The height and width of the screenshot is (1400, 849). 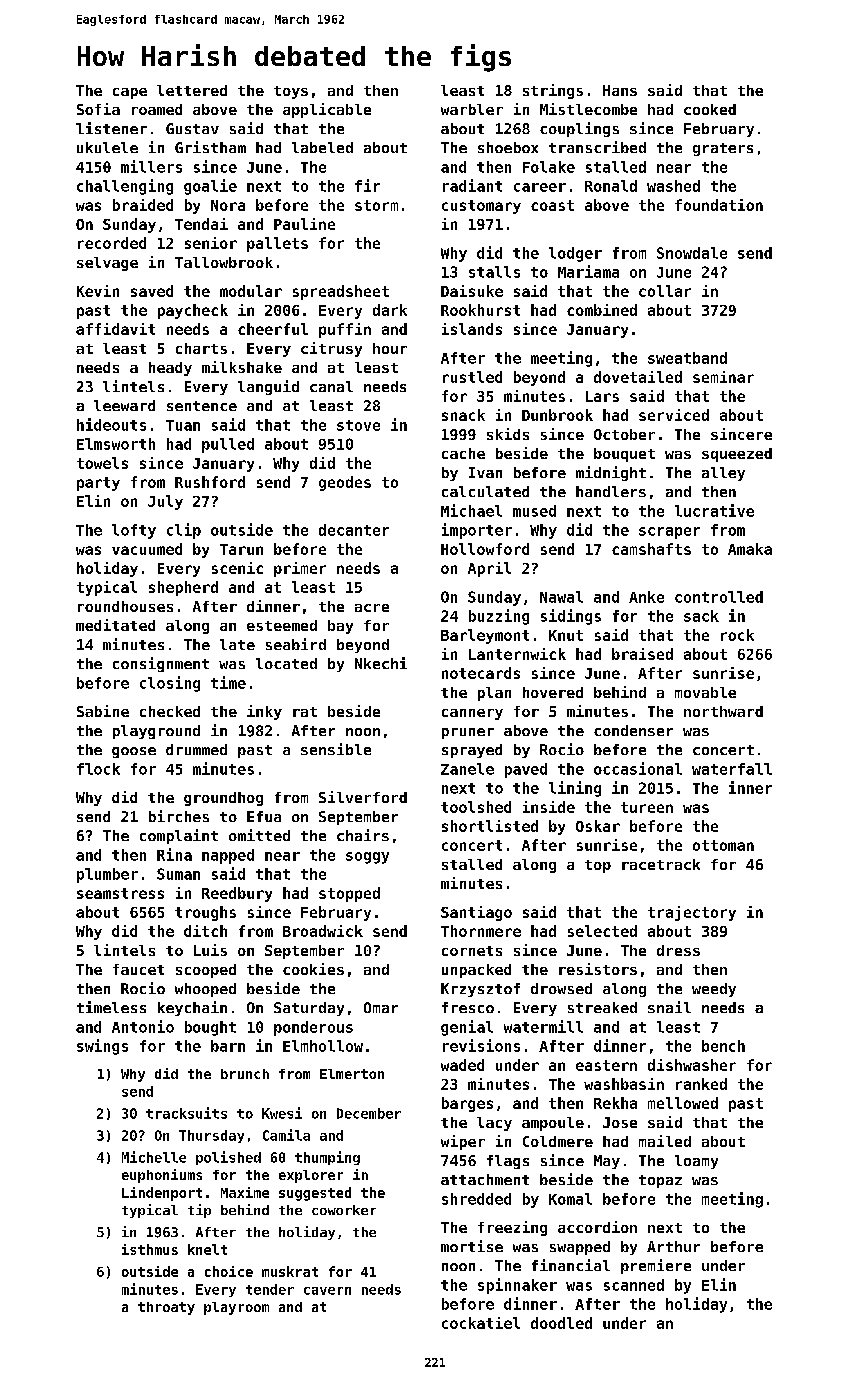 I want to click on Michelle, so click(x=154, y=1157).
